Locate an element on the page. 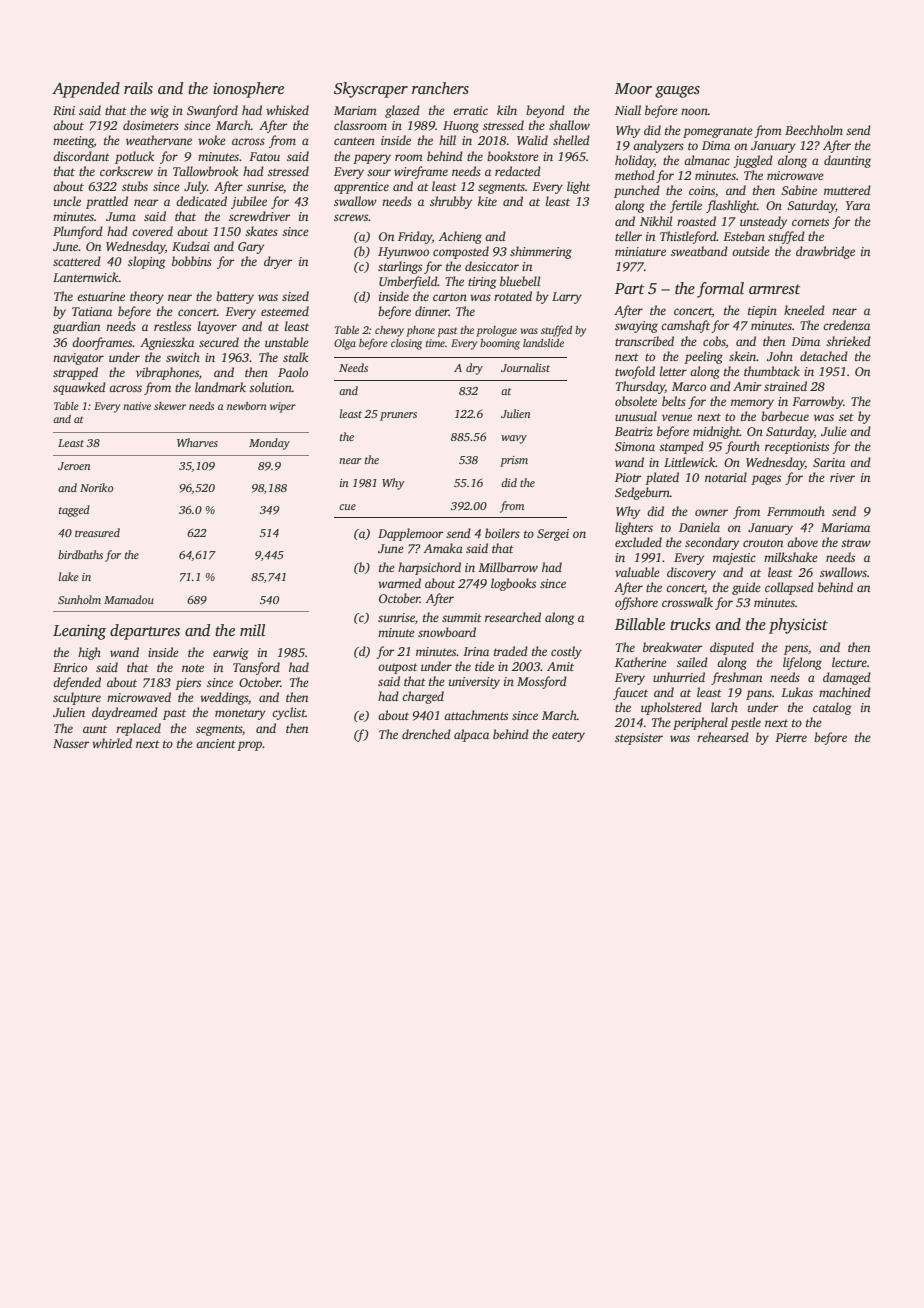 The height and width of the page is (1308, 924). Sarita is located at coordinates (829, 462).
